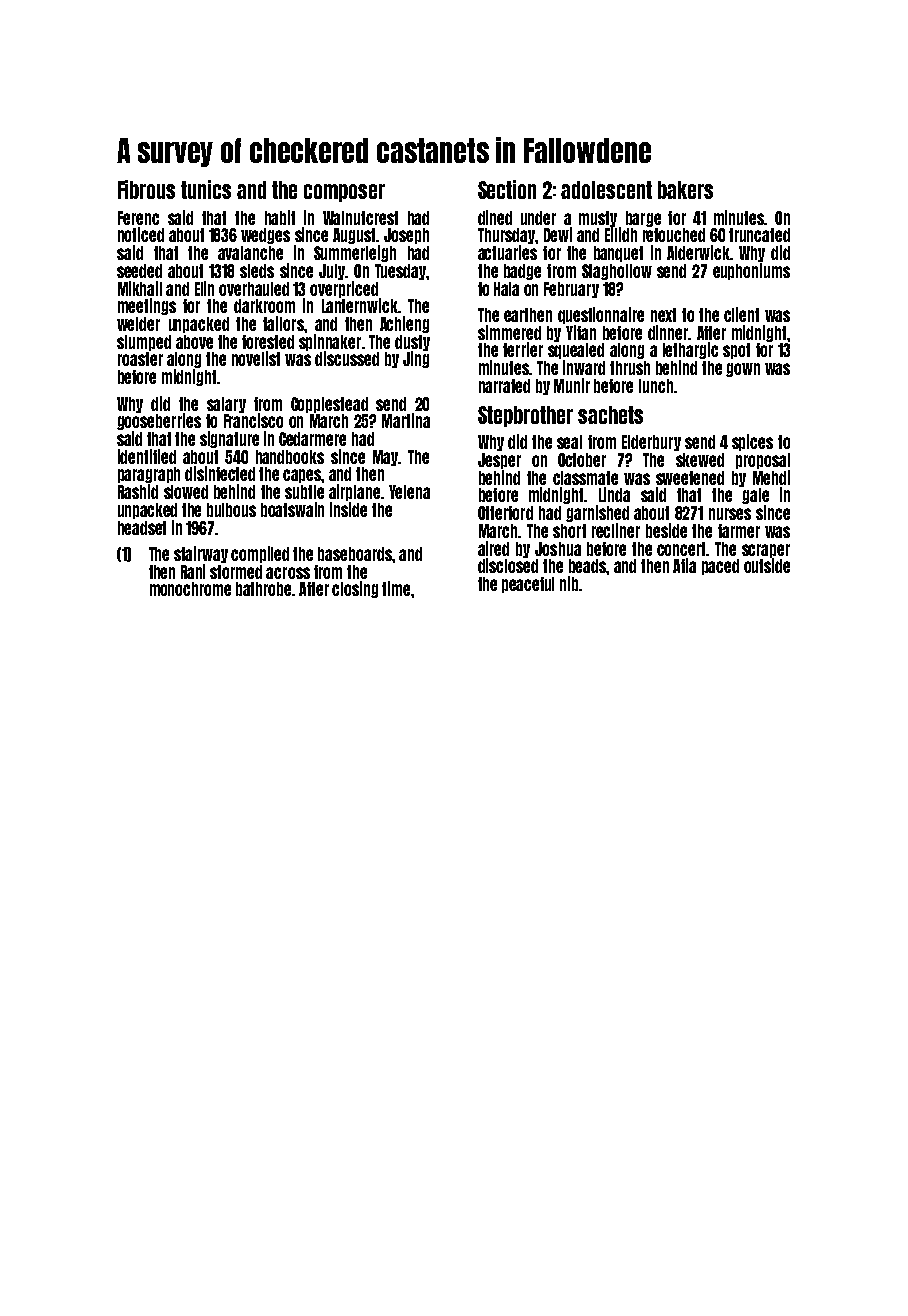  What do you see at coordinates (416, 359) in the screenshot?
I see `Jing` at bounding box center [416, 359].
